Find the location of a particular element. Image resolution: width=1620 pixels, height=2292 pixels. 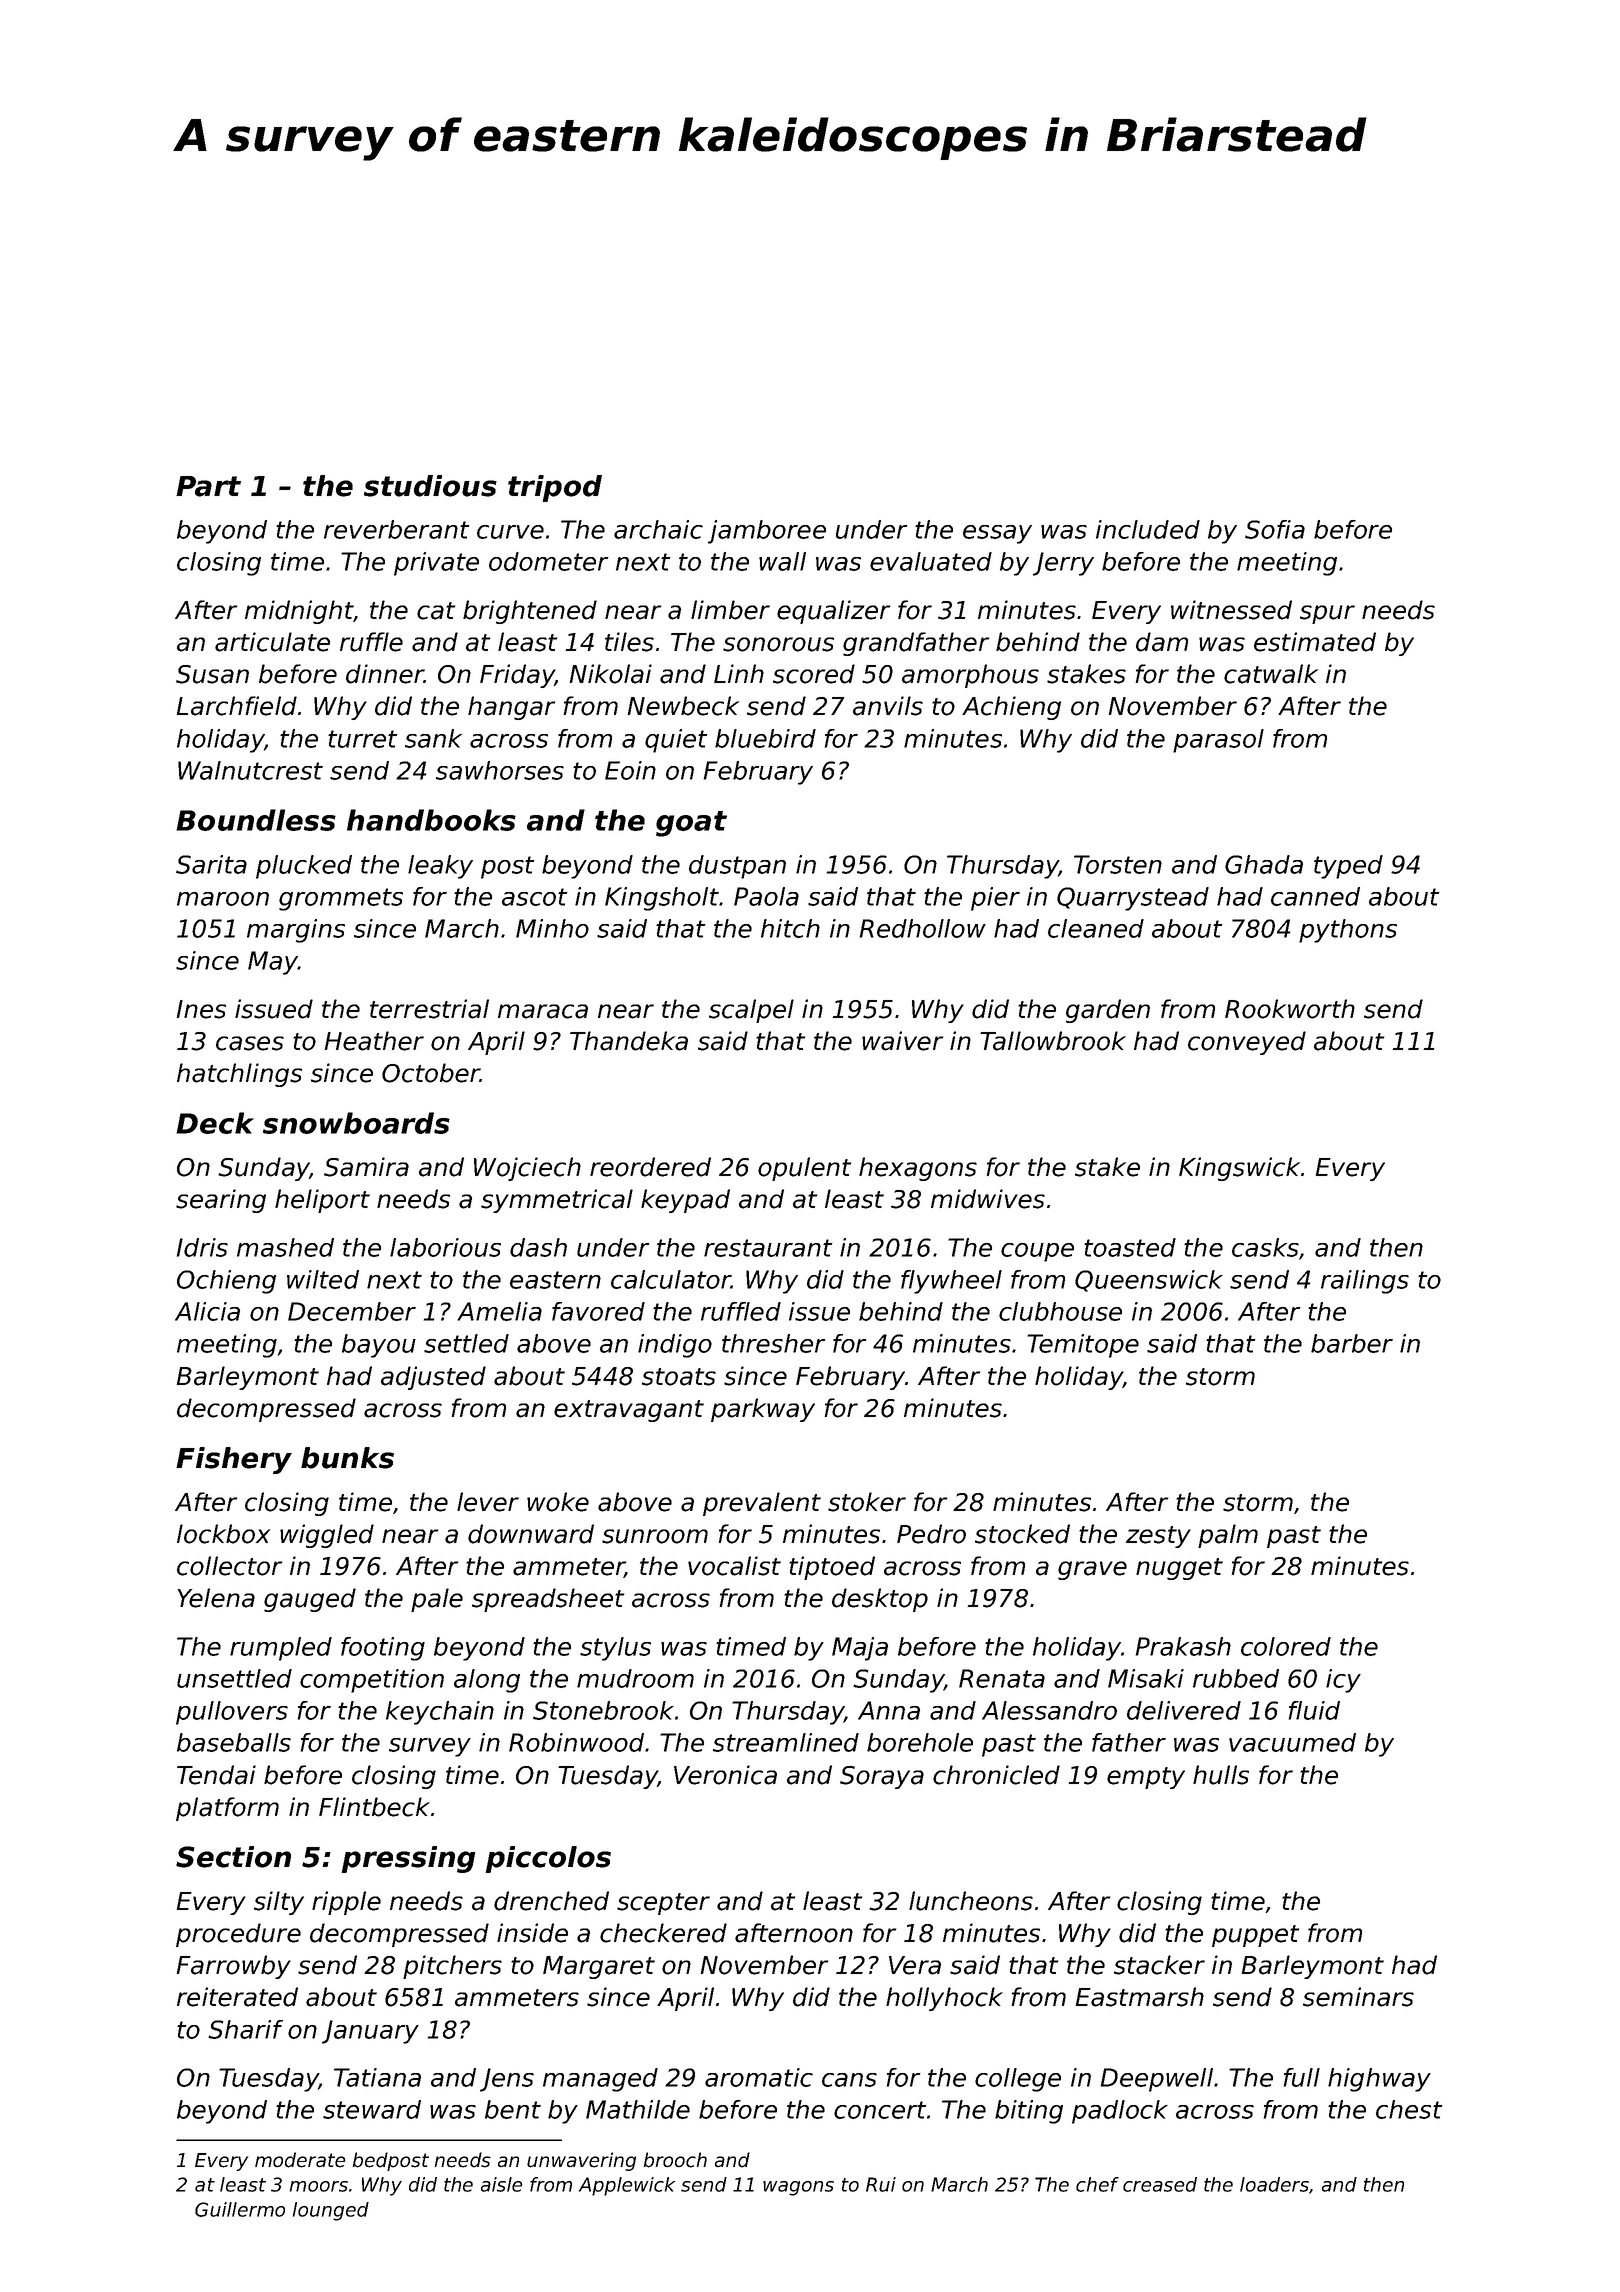

garden is located at coordinates (1108, 1011).
